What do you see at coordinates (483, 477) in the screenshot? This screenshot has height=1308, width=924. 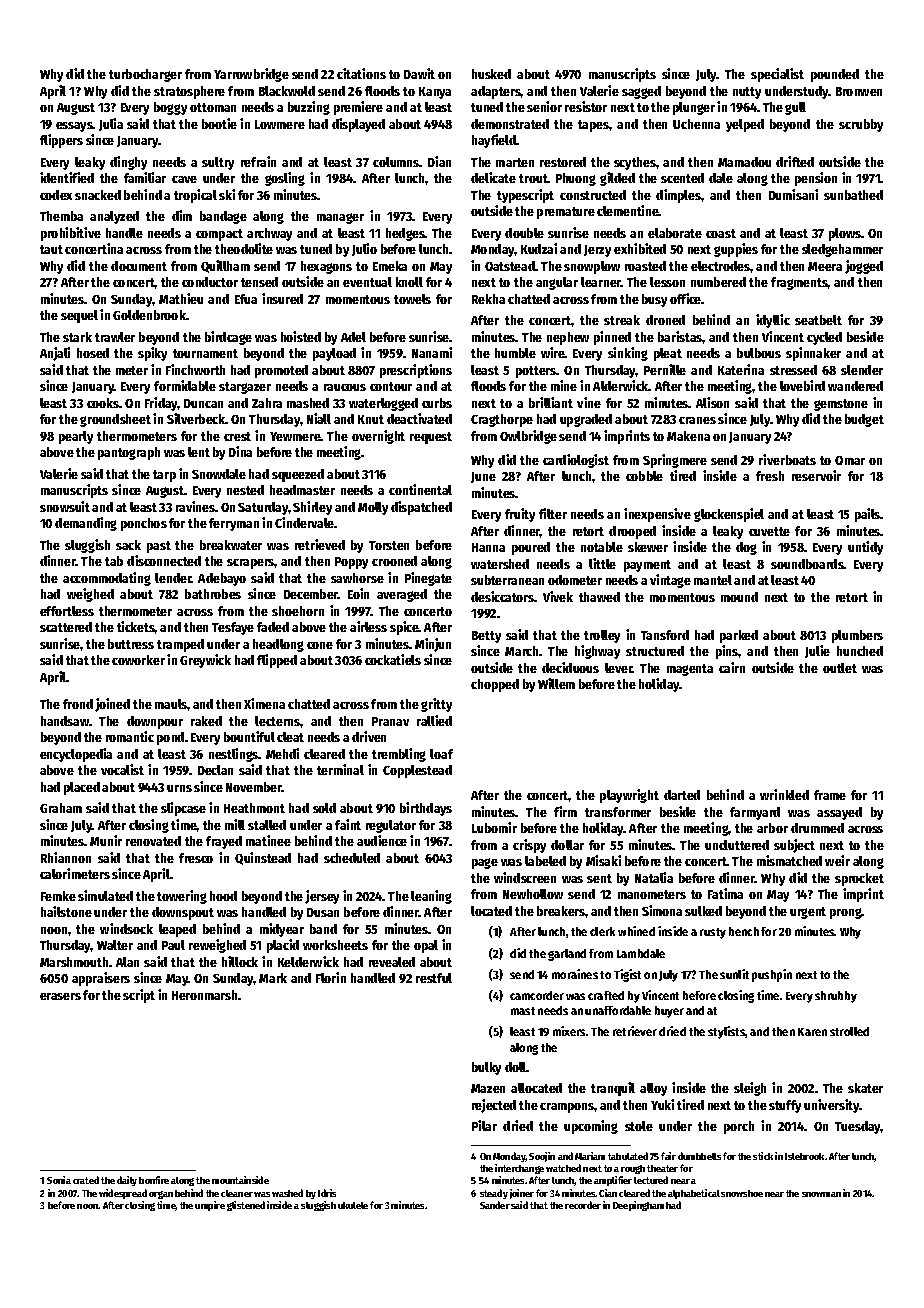 I see `June` at bounding box center [483, 477].
